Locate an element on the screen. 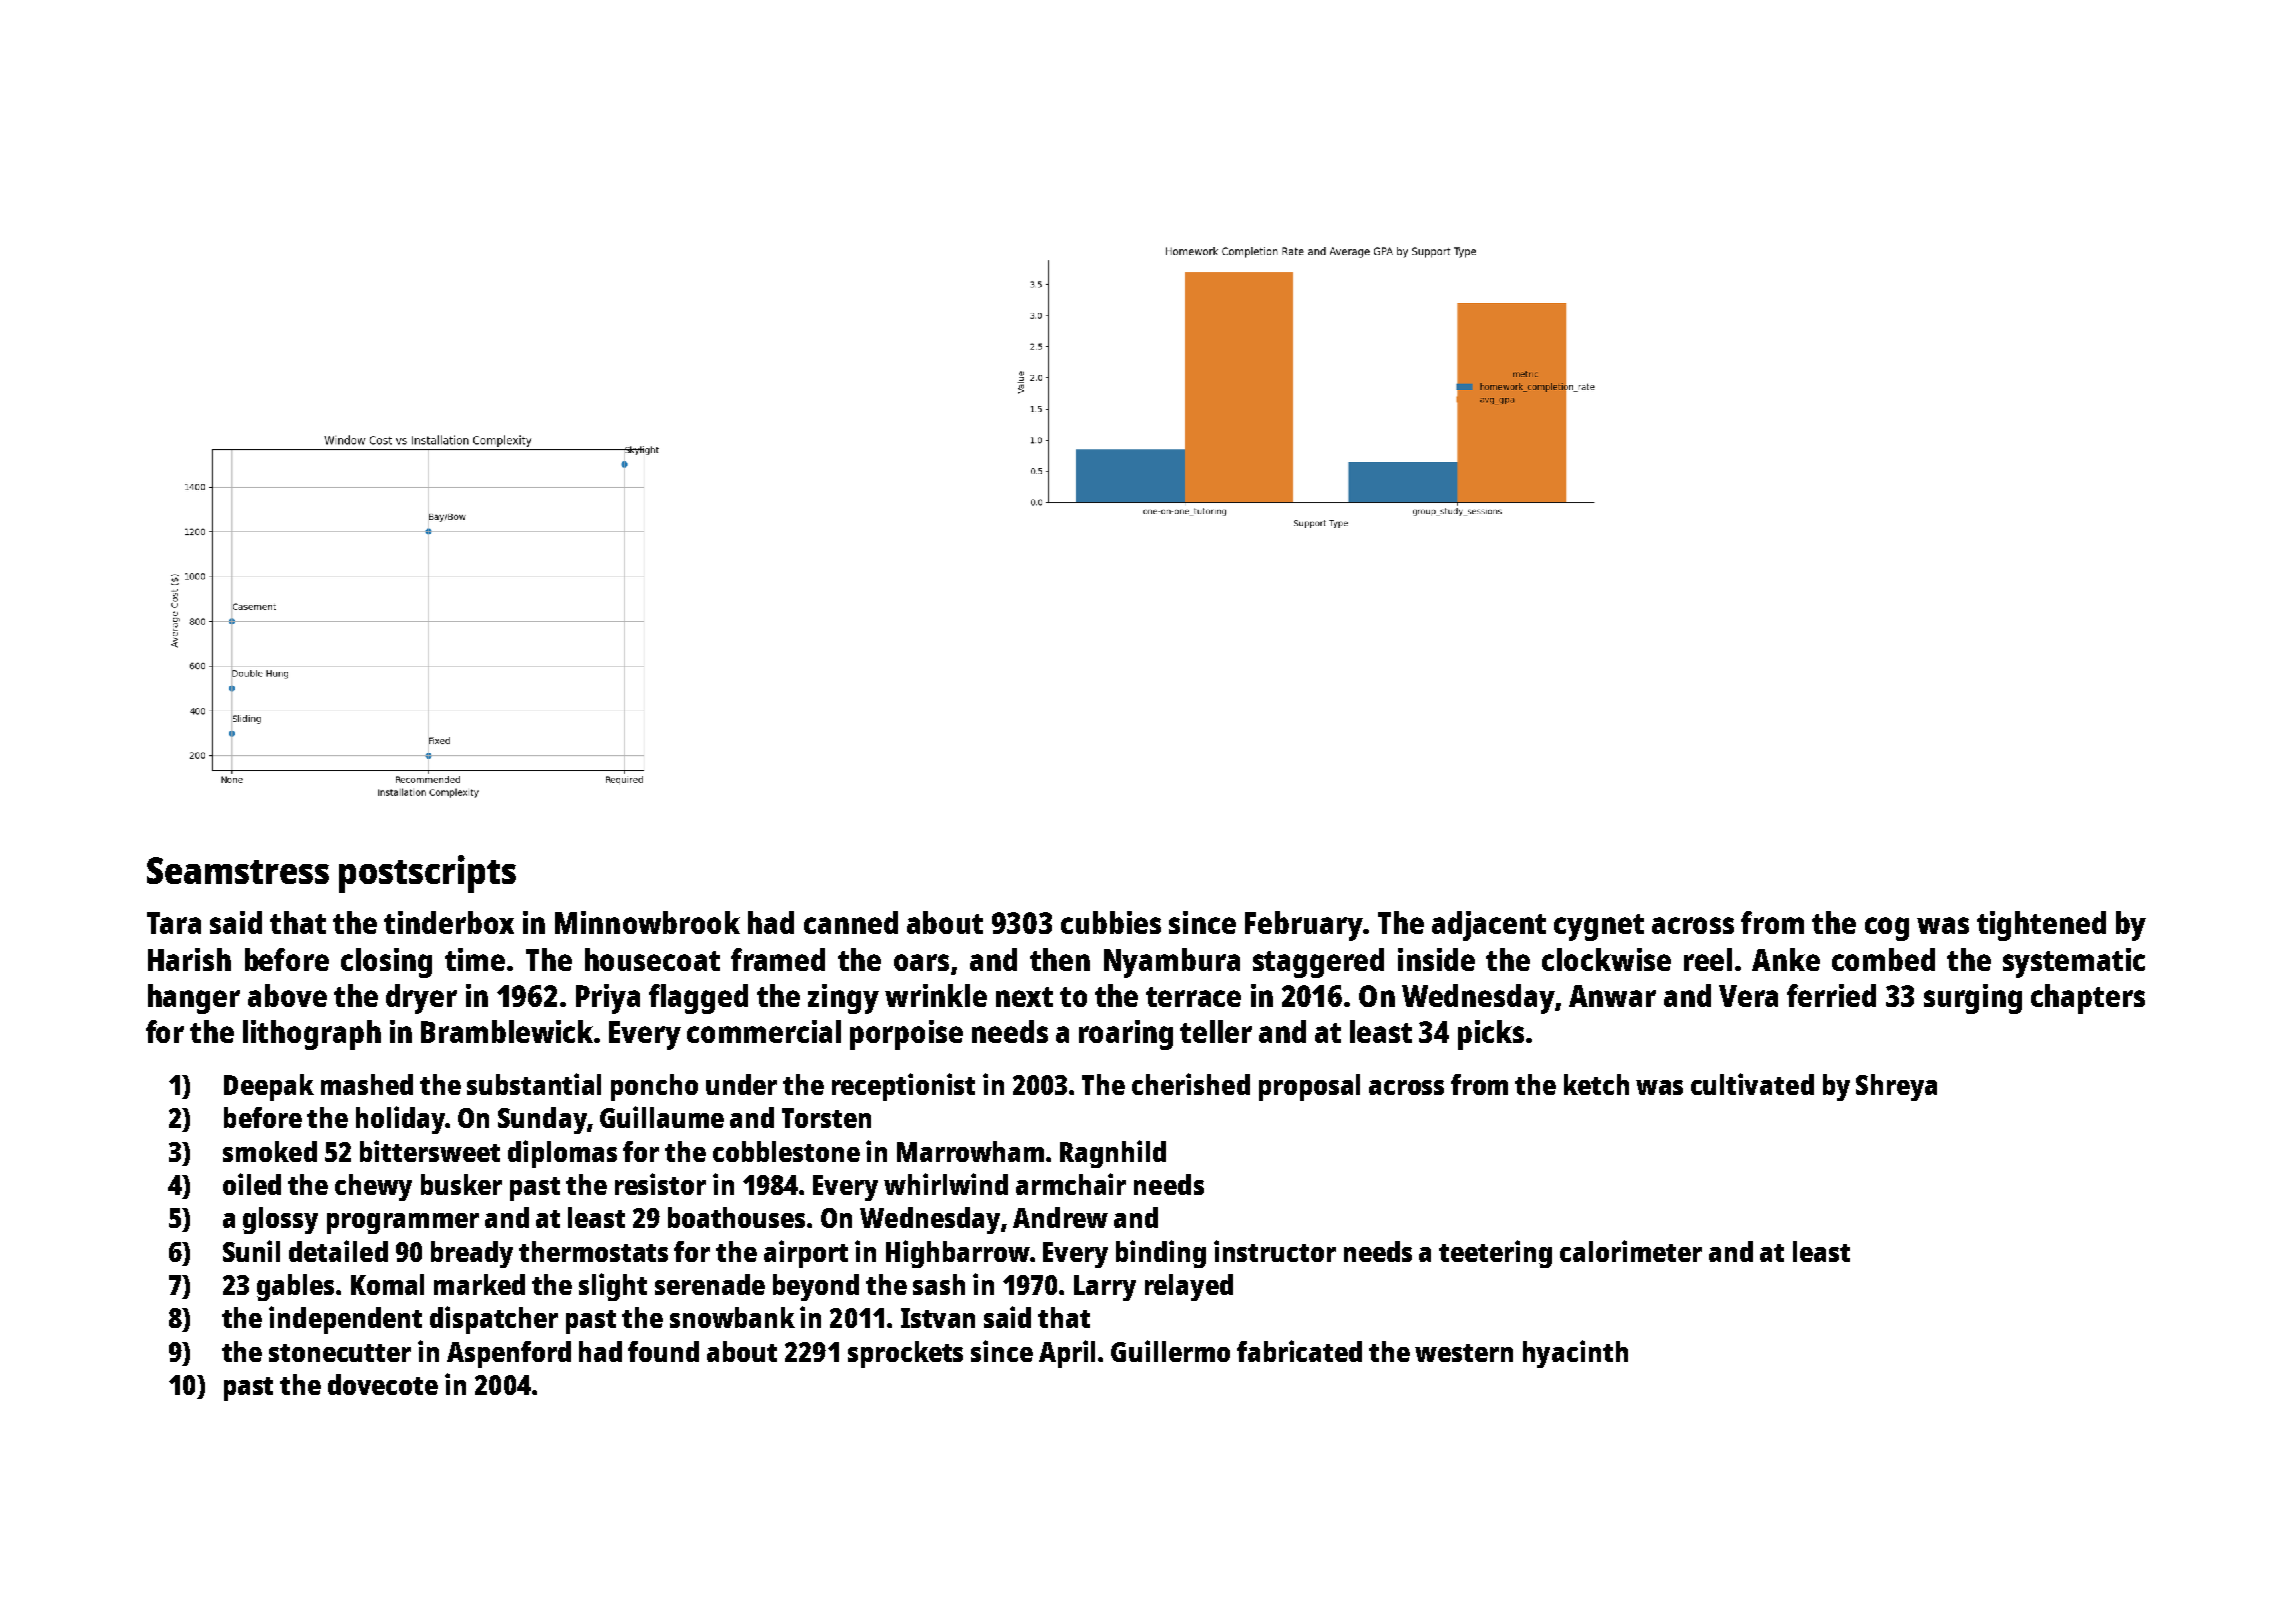  Andrew is located at coordinates (1060, 1217).
